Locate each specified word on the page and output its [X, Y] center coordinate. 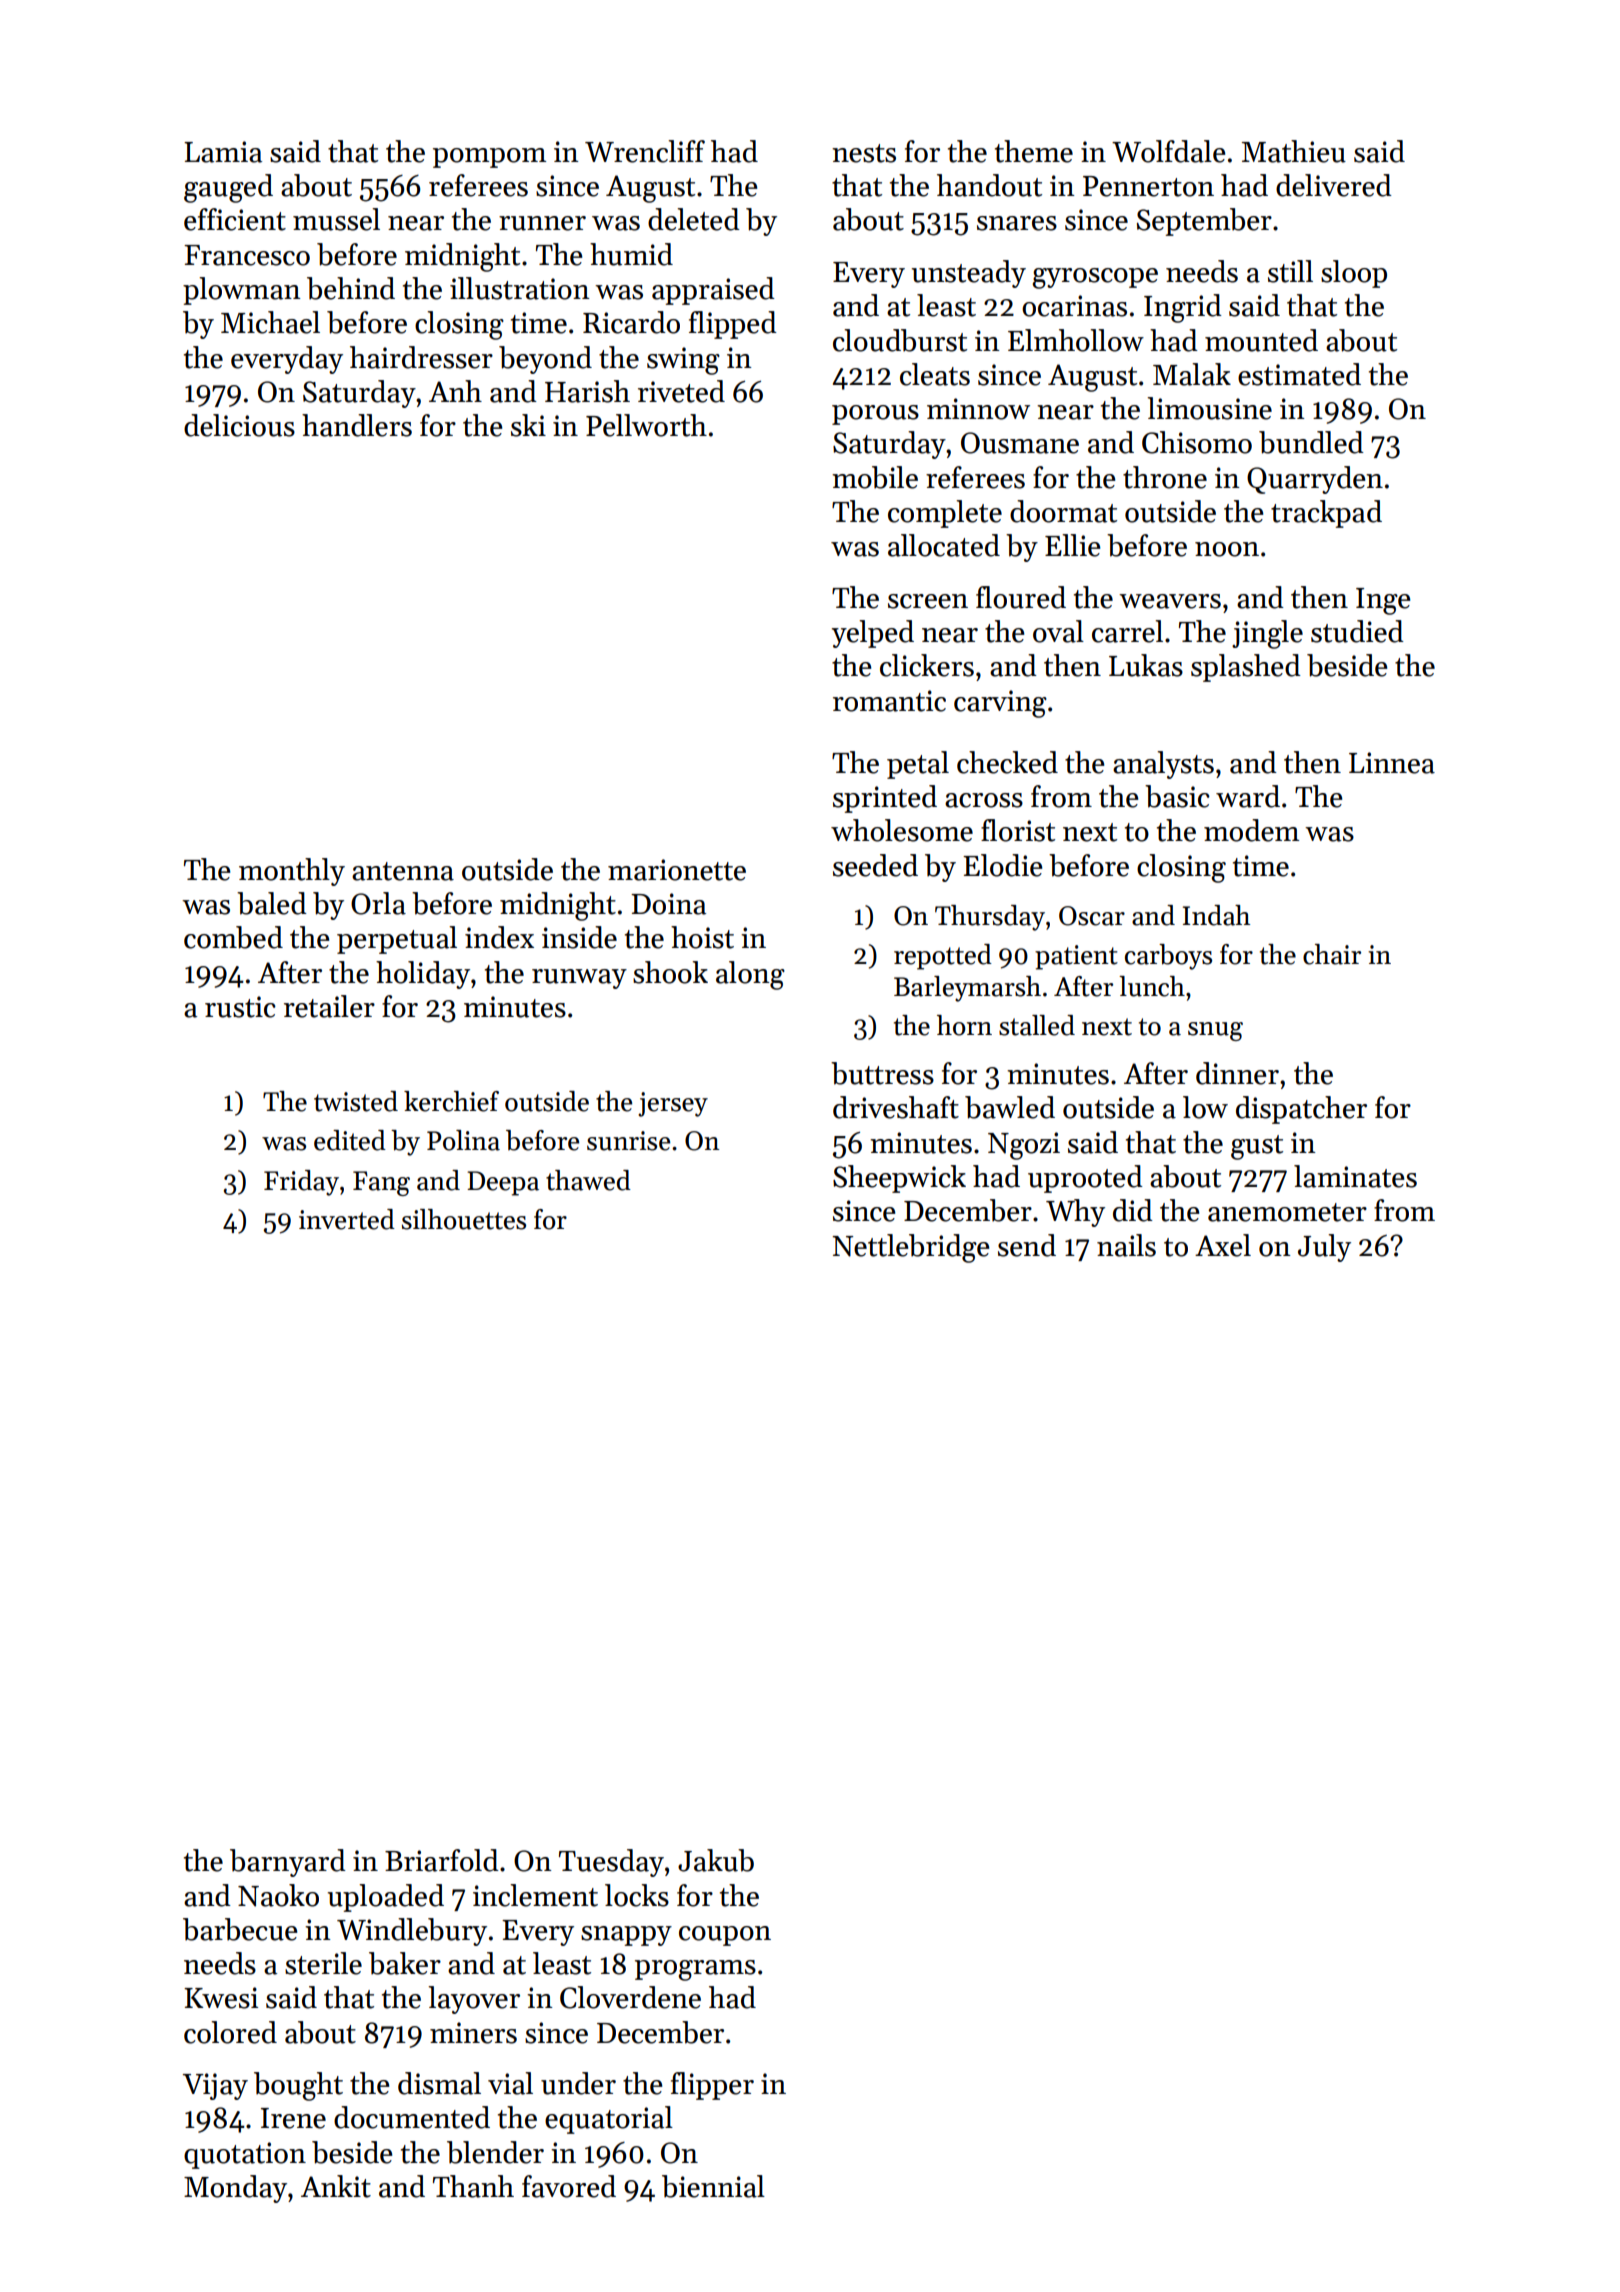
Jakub [716, 1860]
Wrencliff [645, 151]
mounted [1261, 340]
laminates [1355, 1176]
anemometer [1287, 1212]
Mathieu [1294, 151]
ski [528, 425]
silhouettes [464, 1219]
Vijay [215, 2086]
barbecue [240, 1929]
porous [875, 415]
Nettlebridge [910, 1248]
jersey [673, 1104]
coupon [725, 1936]
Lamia [223, 152]
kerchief [451, 1101]
